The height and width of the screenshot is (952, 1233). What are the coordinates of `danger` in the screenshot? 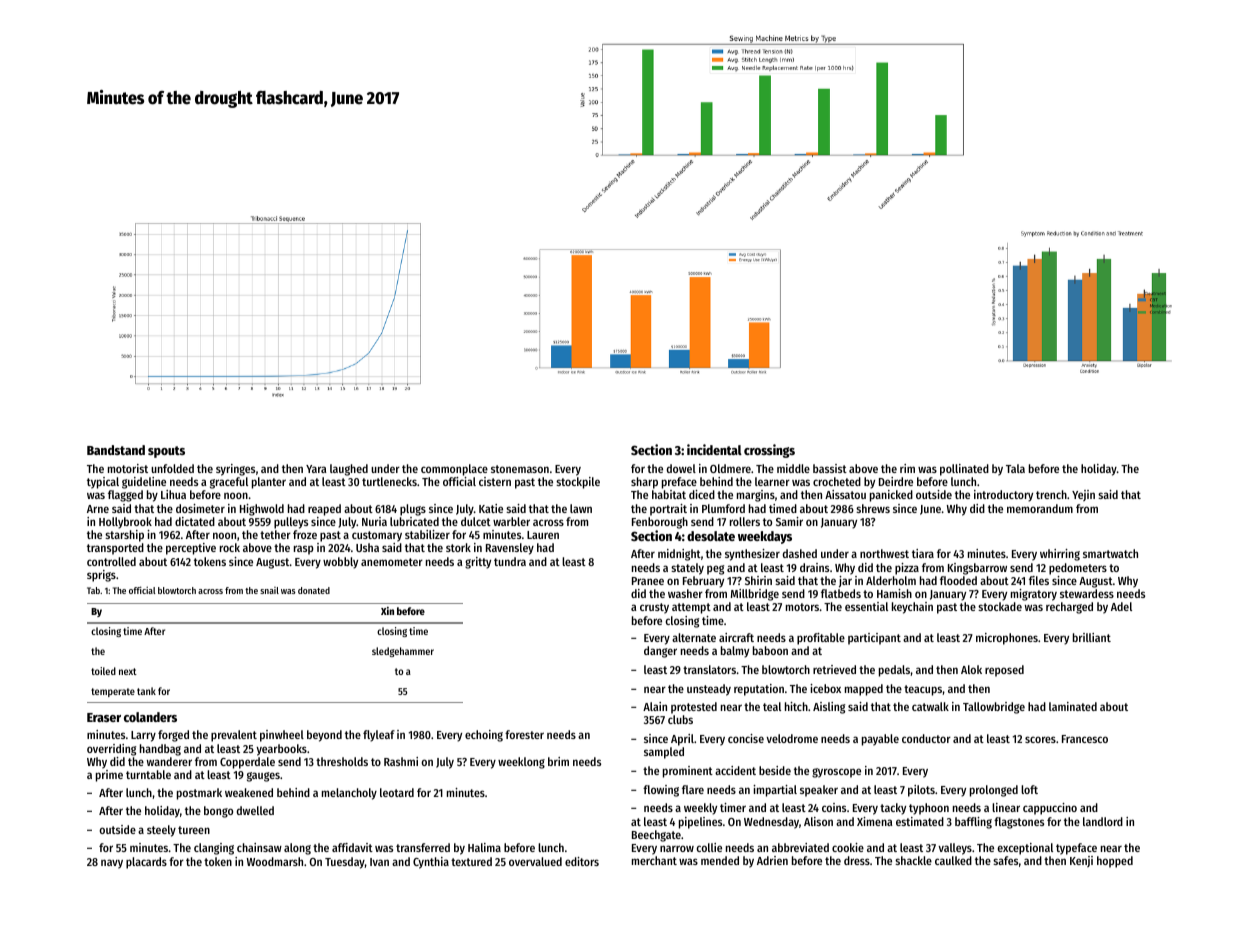 It's located at (660, 652).
